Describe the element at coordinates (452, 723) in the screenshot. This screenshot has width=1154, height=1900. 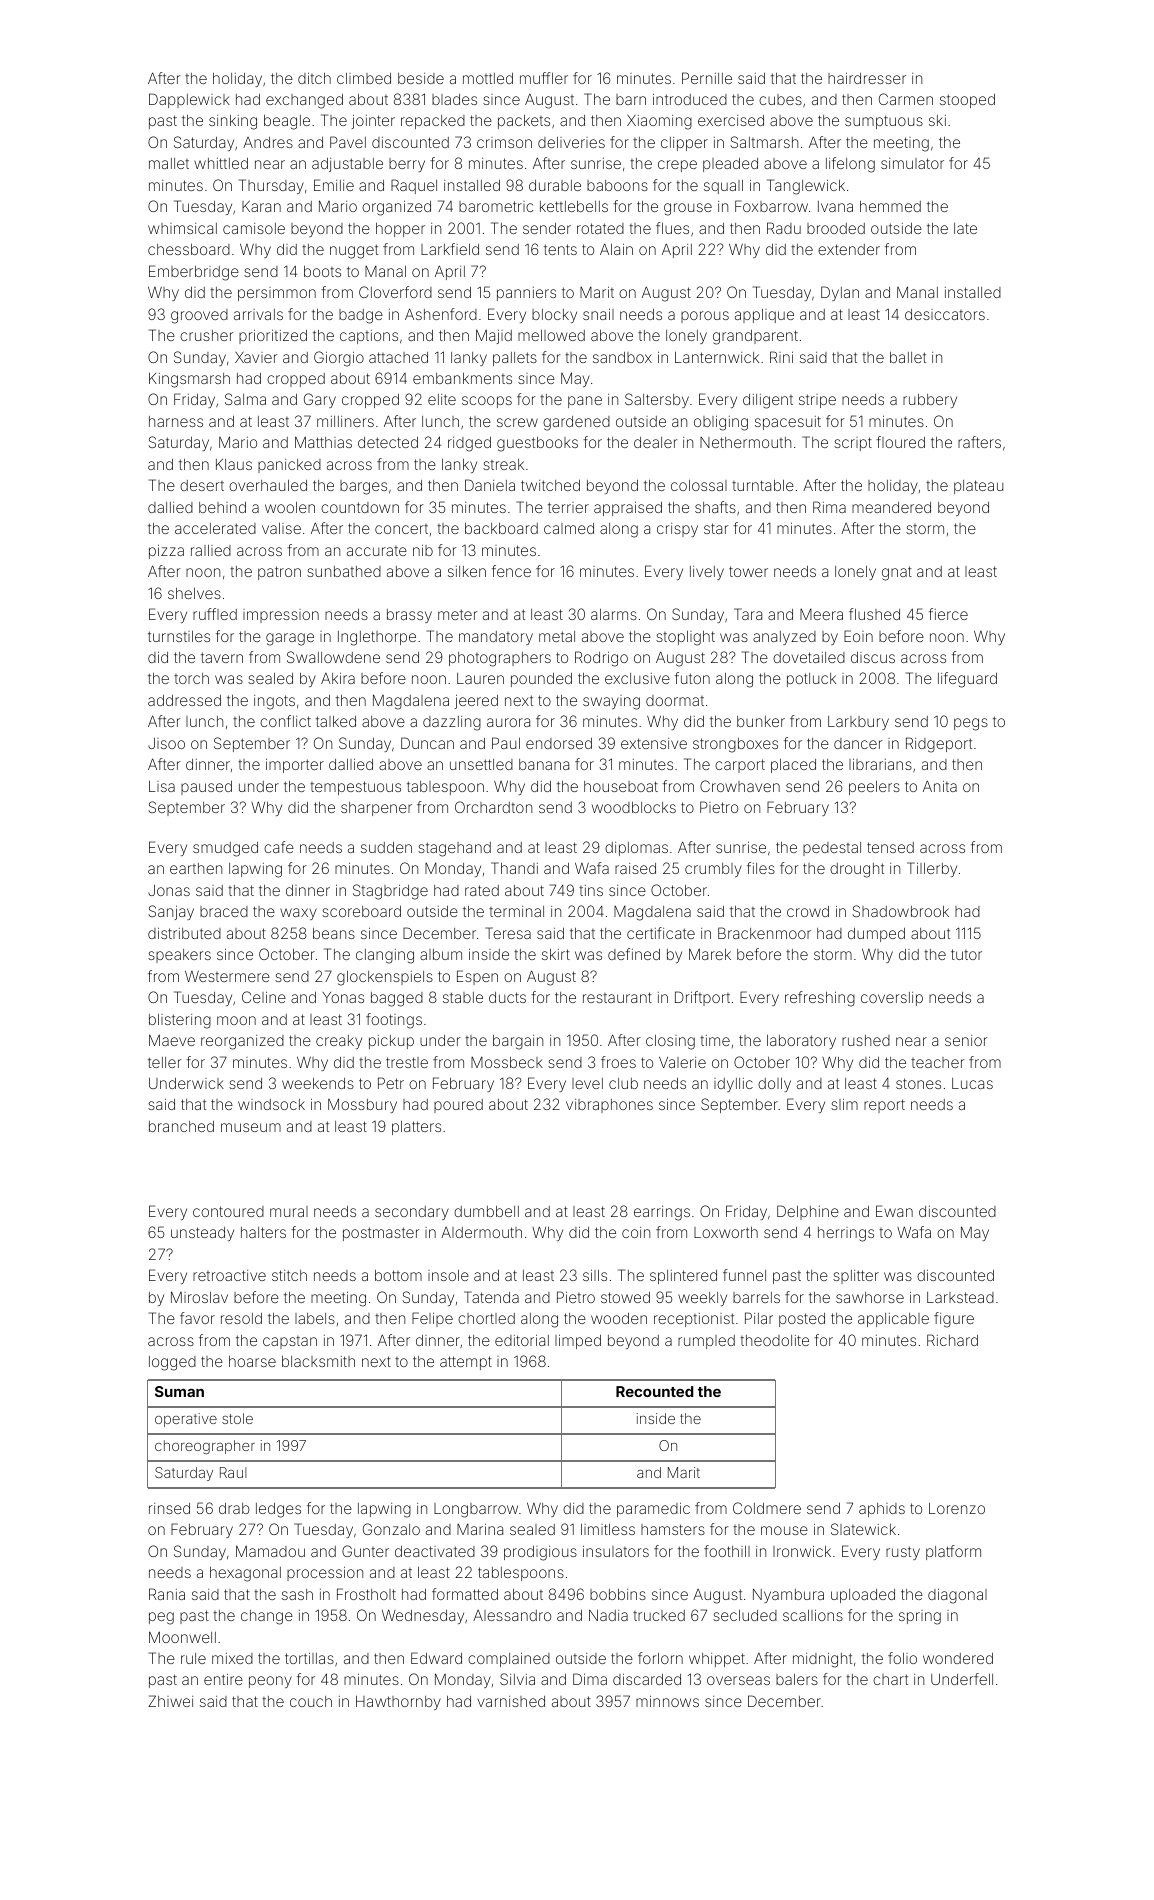
I see `dazzling` at that location.
